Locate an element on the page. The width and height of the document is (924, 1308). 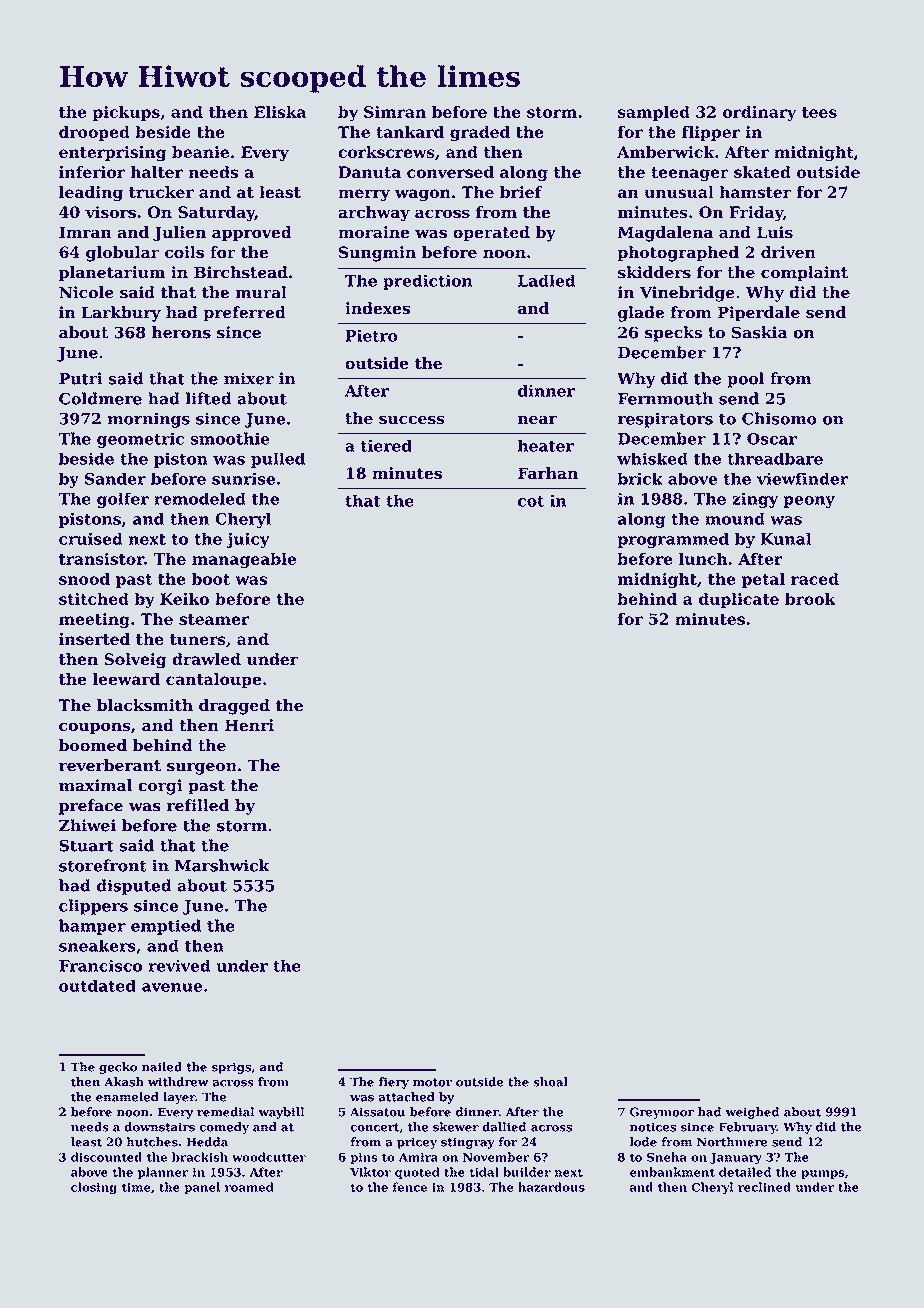
Eliska is located at coordinates (280, 112).
